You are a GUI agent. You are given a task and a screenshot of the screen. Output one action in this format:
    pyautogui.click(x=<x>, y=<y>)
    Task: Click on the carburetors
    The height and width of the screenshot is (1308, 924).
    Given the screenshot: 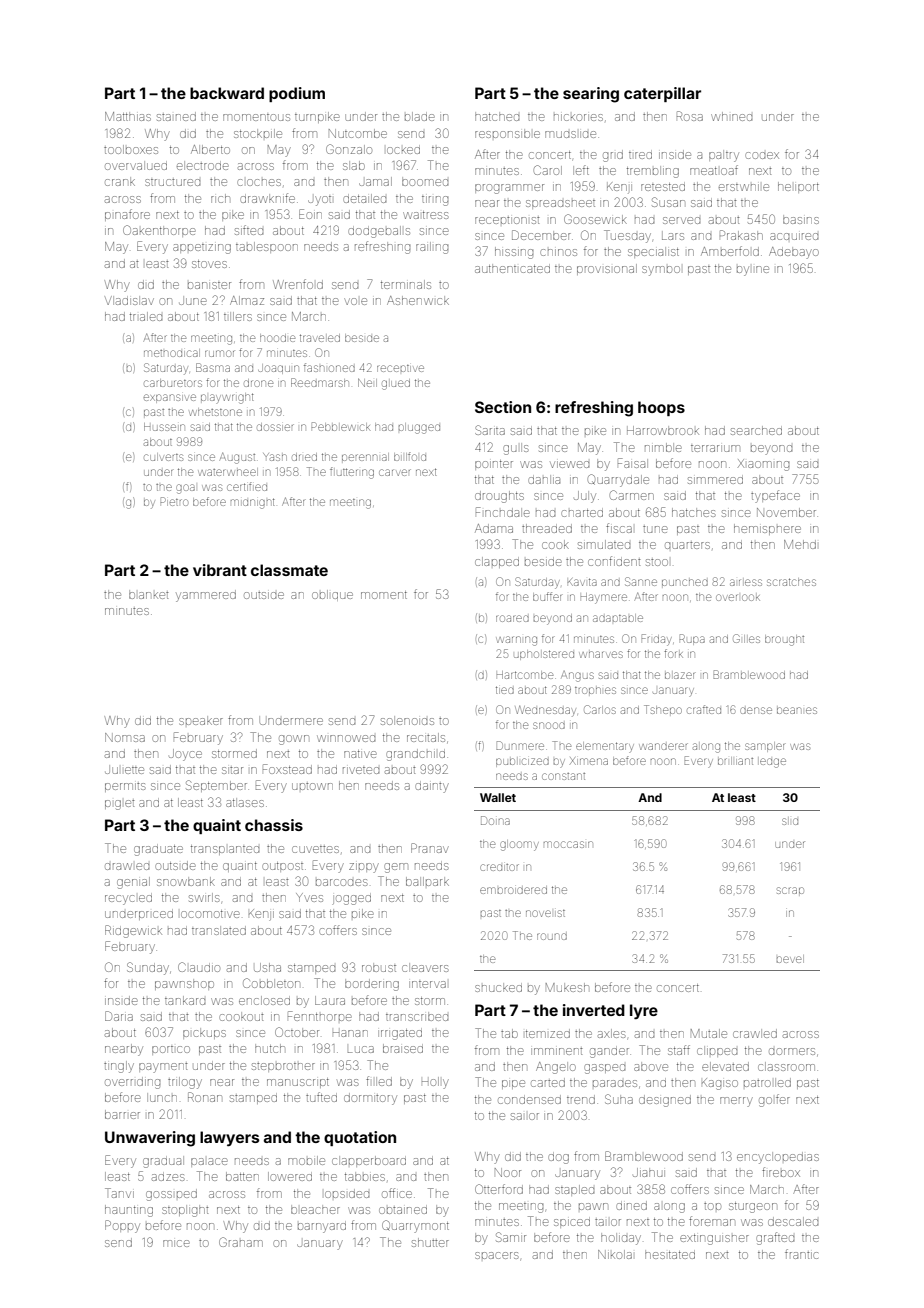 What is the action you would take?
    pyautogui.click(x=173, y=383)
